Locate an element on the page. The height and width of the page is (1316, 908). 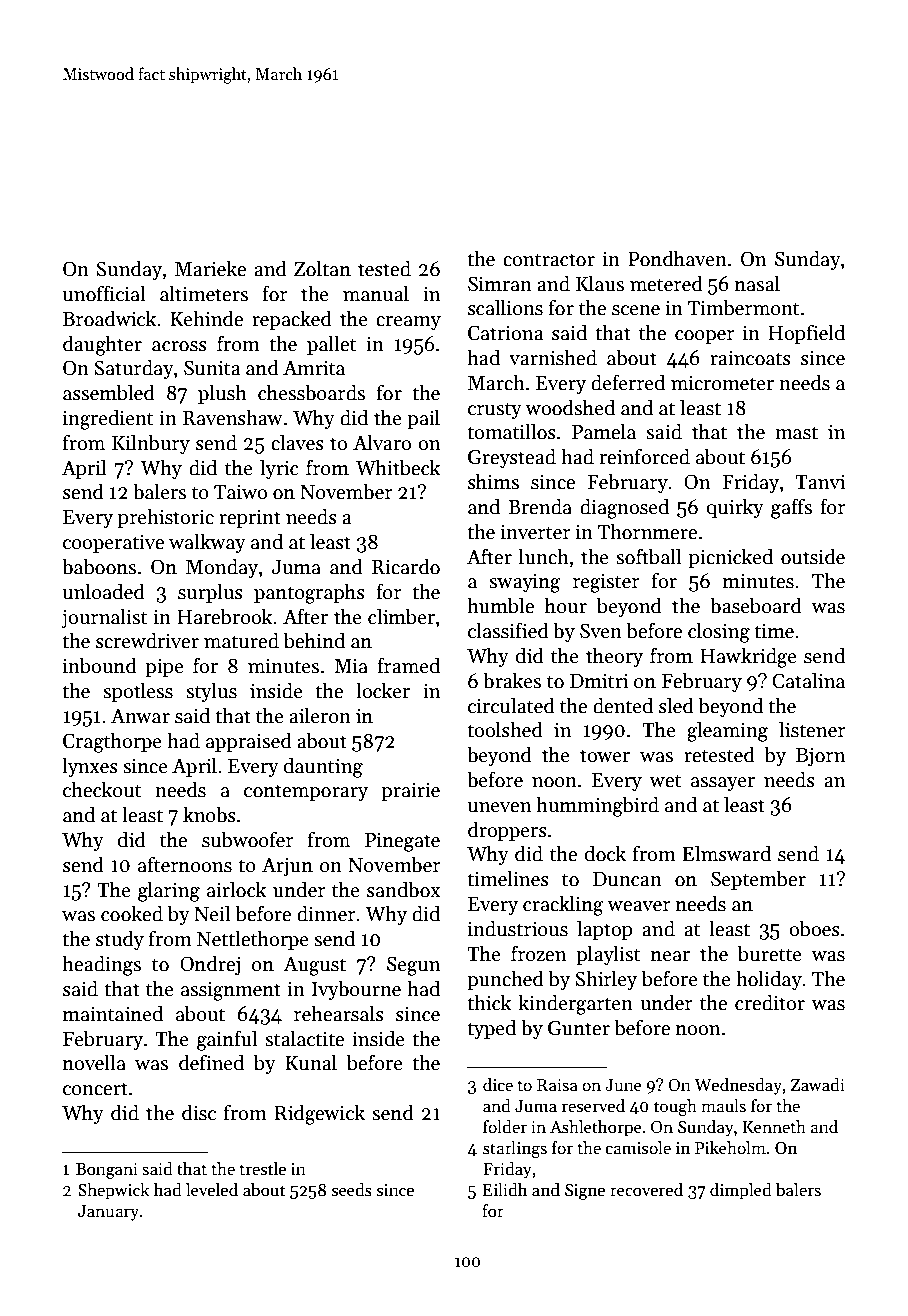
oboes is located at coordinates (814, 928).
